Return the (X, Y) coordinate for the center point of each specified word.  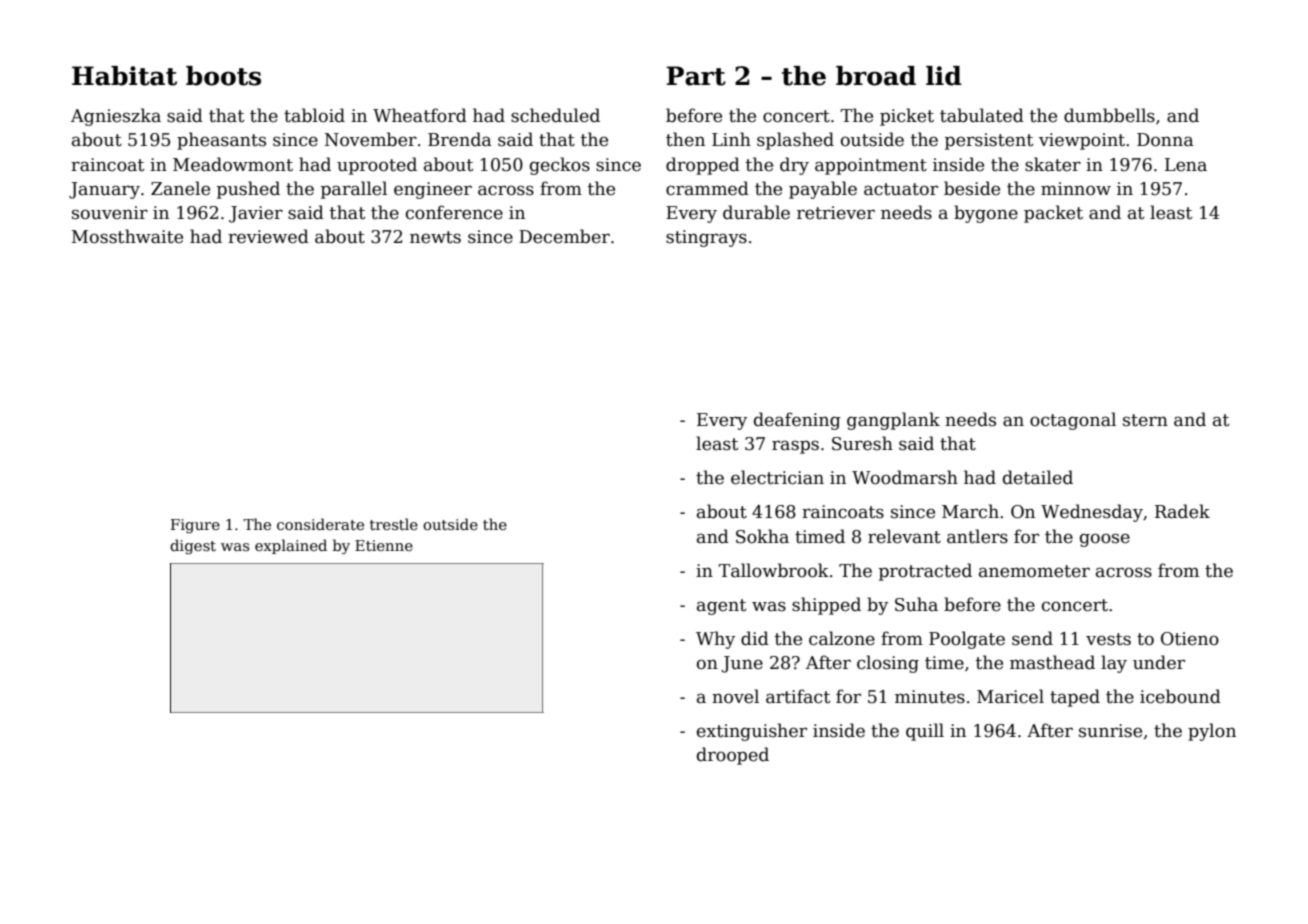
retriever (836, 213)
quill (925, 732)
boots (223, 76)
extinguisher (752, 732)
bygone (986, 214)
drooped (733, 756)
